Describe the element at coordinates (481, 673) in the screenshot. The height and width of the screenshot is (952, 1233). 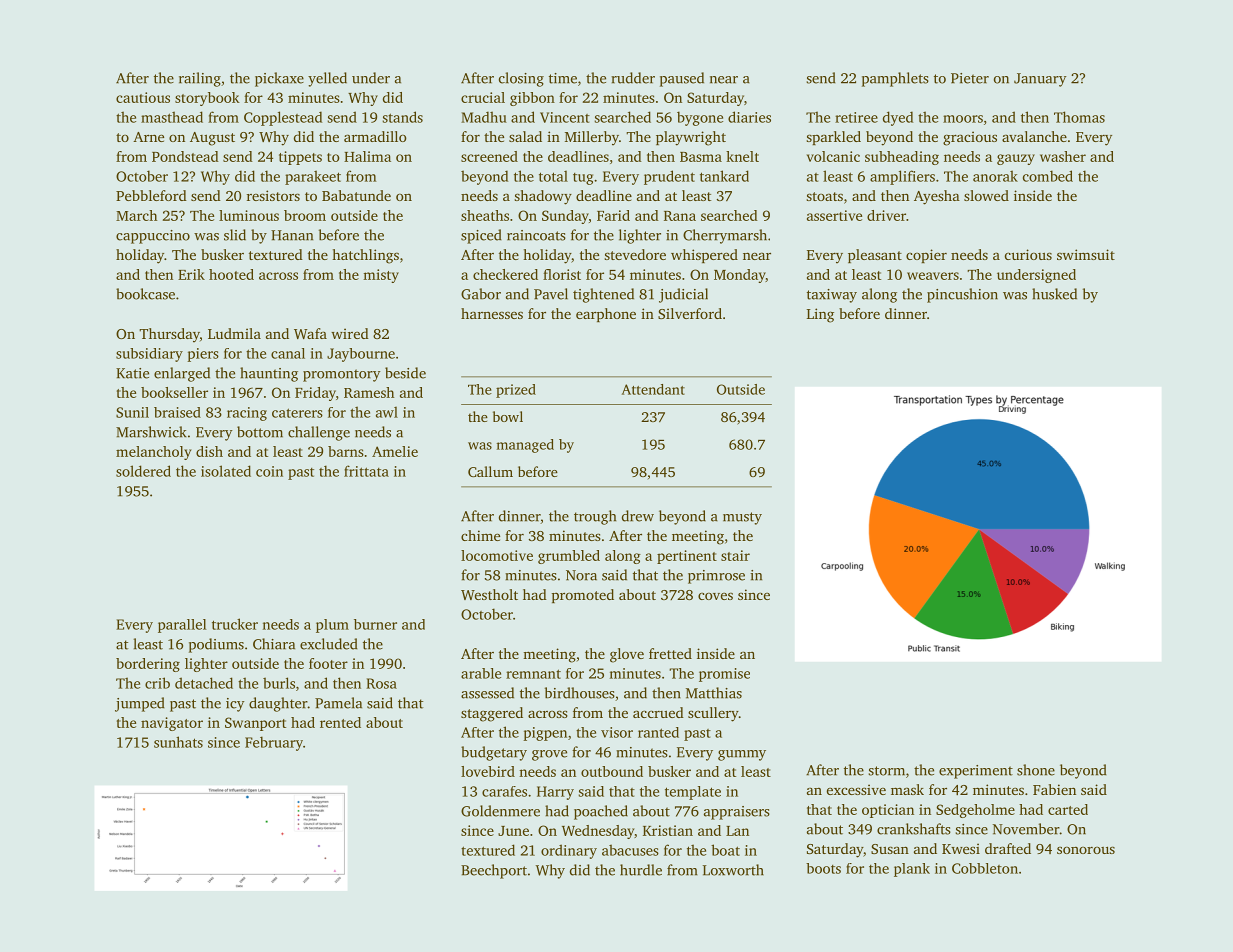
I see `arable` at that location.
